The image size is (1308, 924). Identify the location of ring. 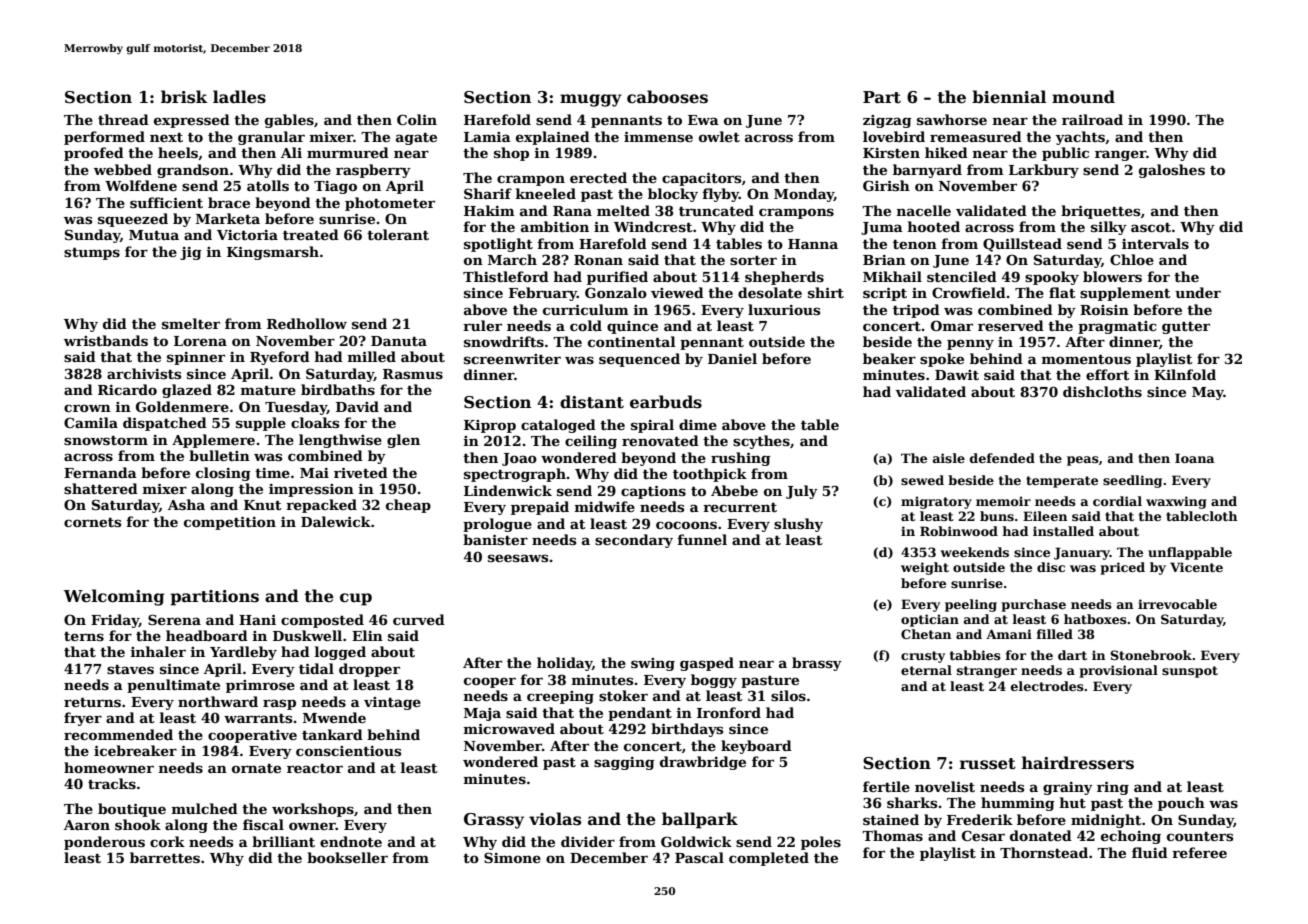
(1113, 788).
